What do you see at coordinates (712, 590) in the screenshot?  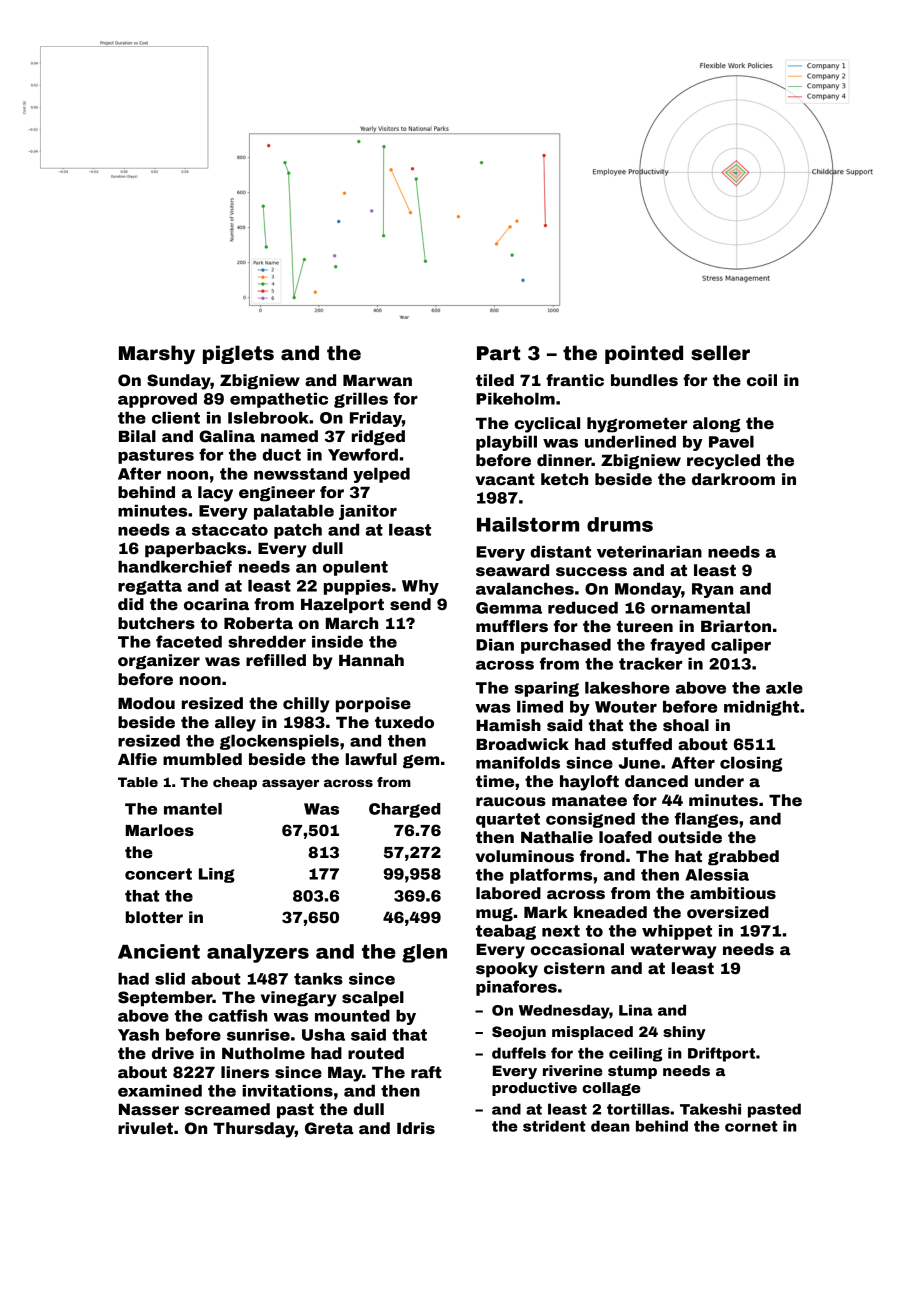 I see `Ryan` at bounding box center [712, 590].
